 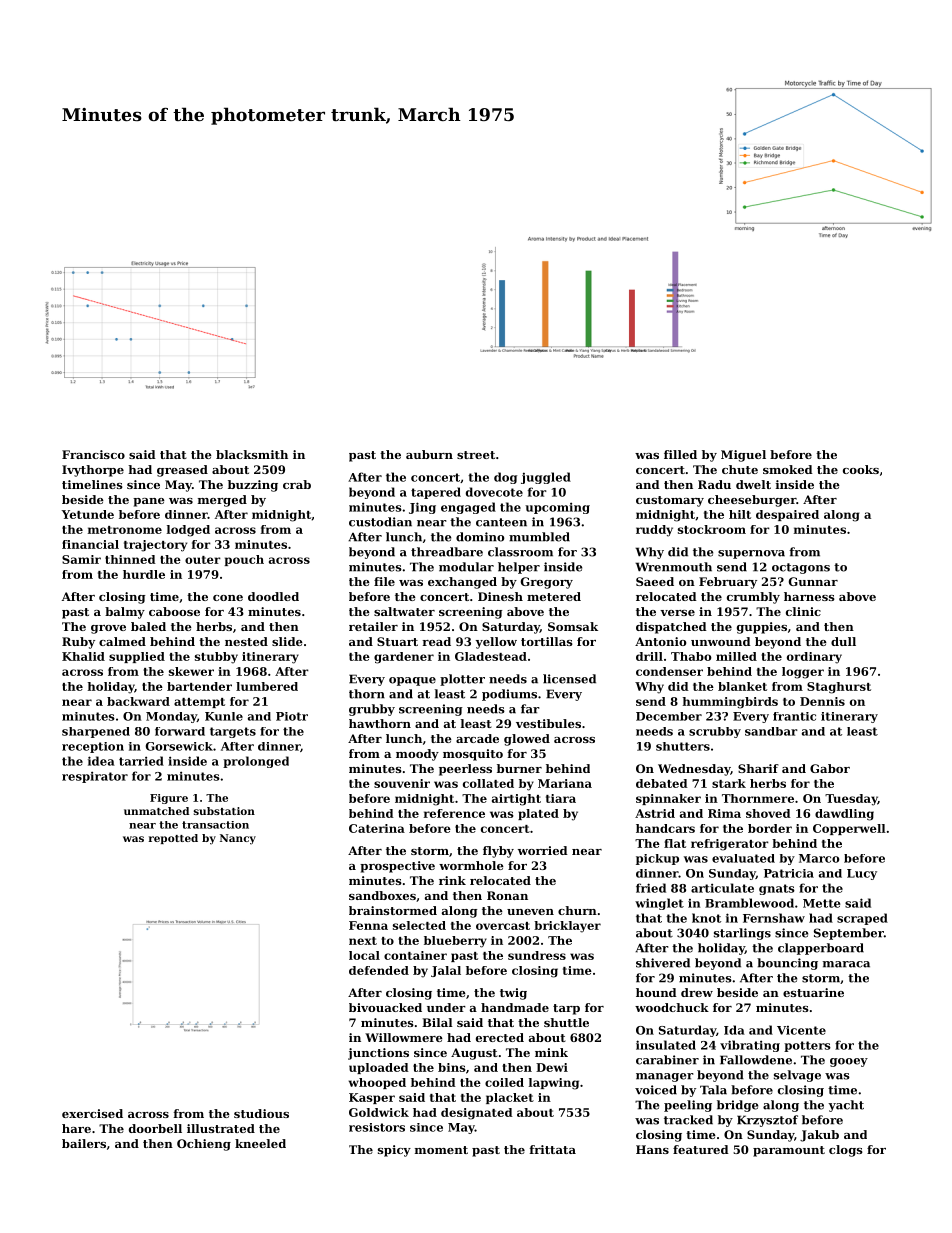 I want to click on doorbell, so click(x=155, y=1128).
